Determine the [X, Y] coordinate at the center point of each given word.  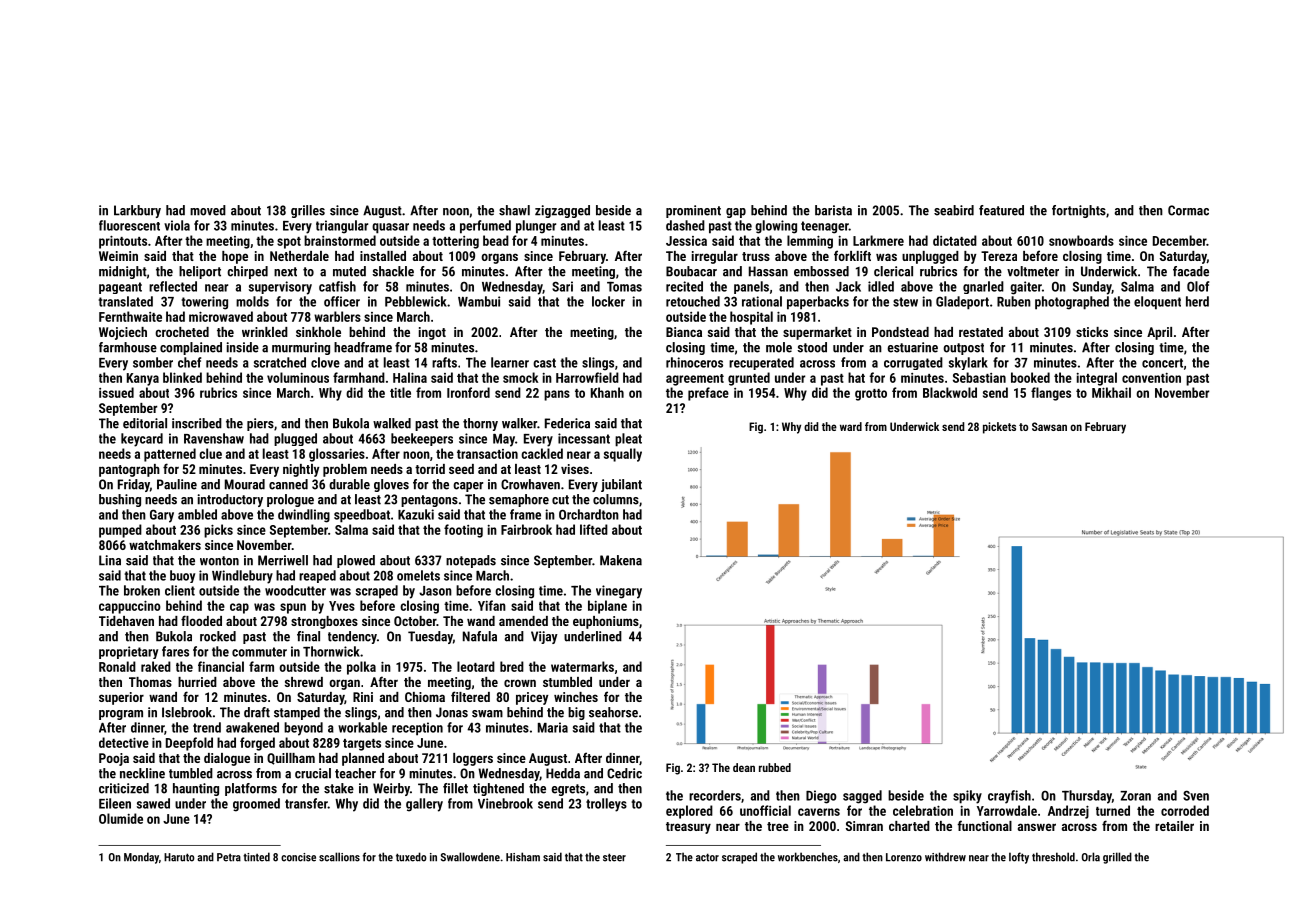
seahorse [613, 712]
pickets [999, 428]
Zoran [1135, 796]
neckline [142, 773]
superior [121, 698]
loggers [473, 759]
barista [833, 210]
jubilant [621, 485]
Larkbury [137, 211]
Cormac [1188, 210]
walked [392, 423]
